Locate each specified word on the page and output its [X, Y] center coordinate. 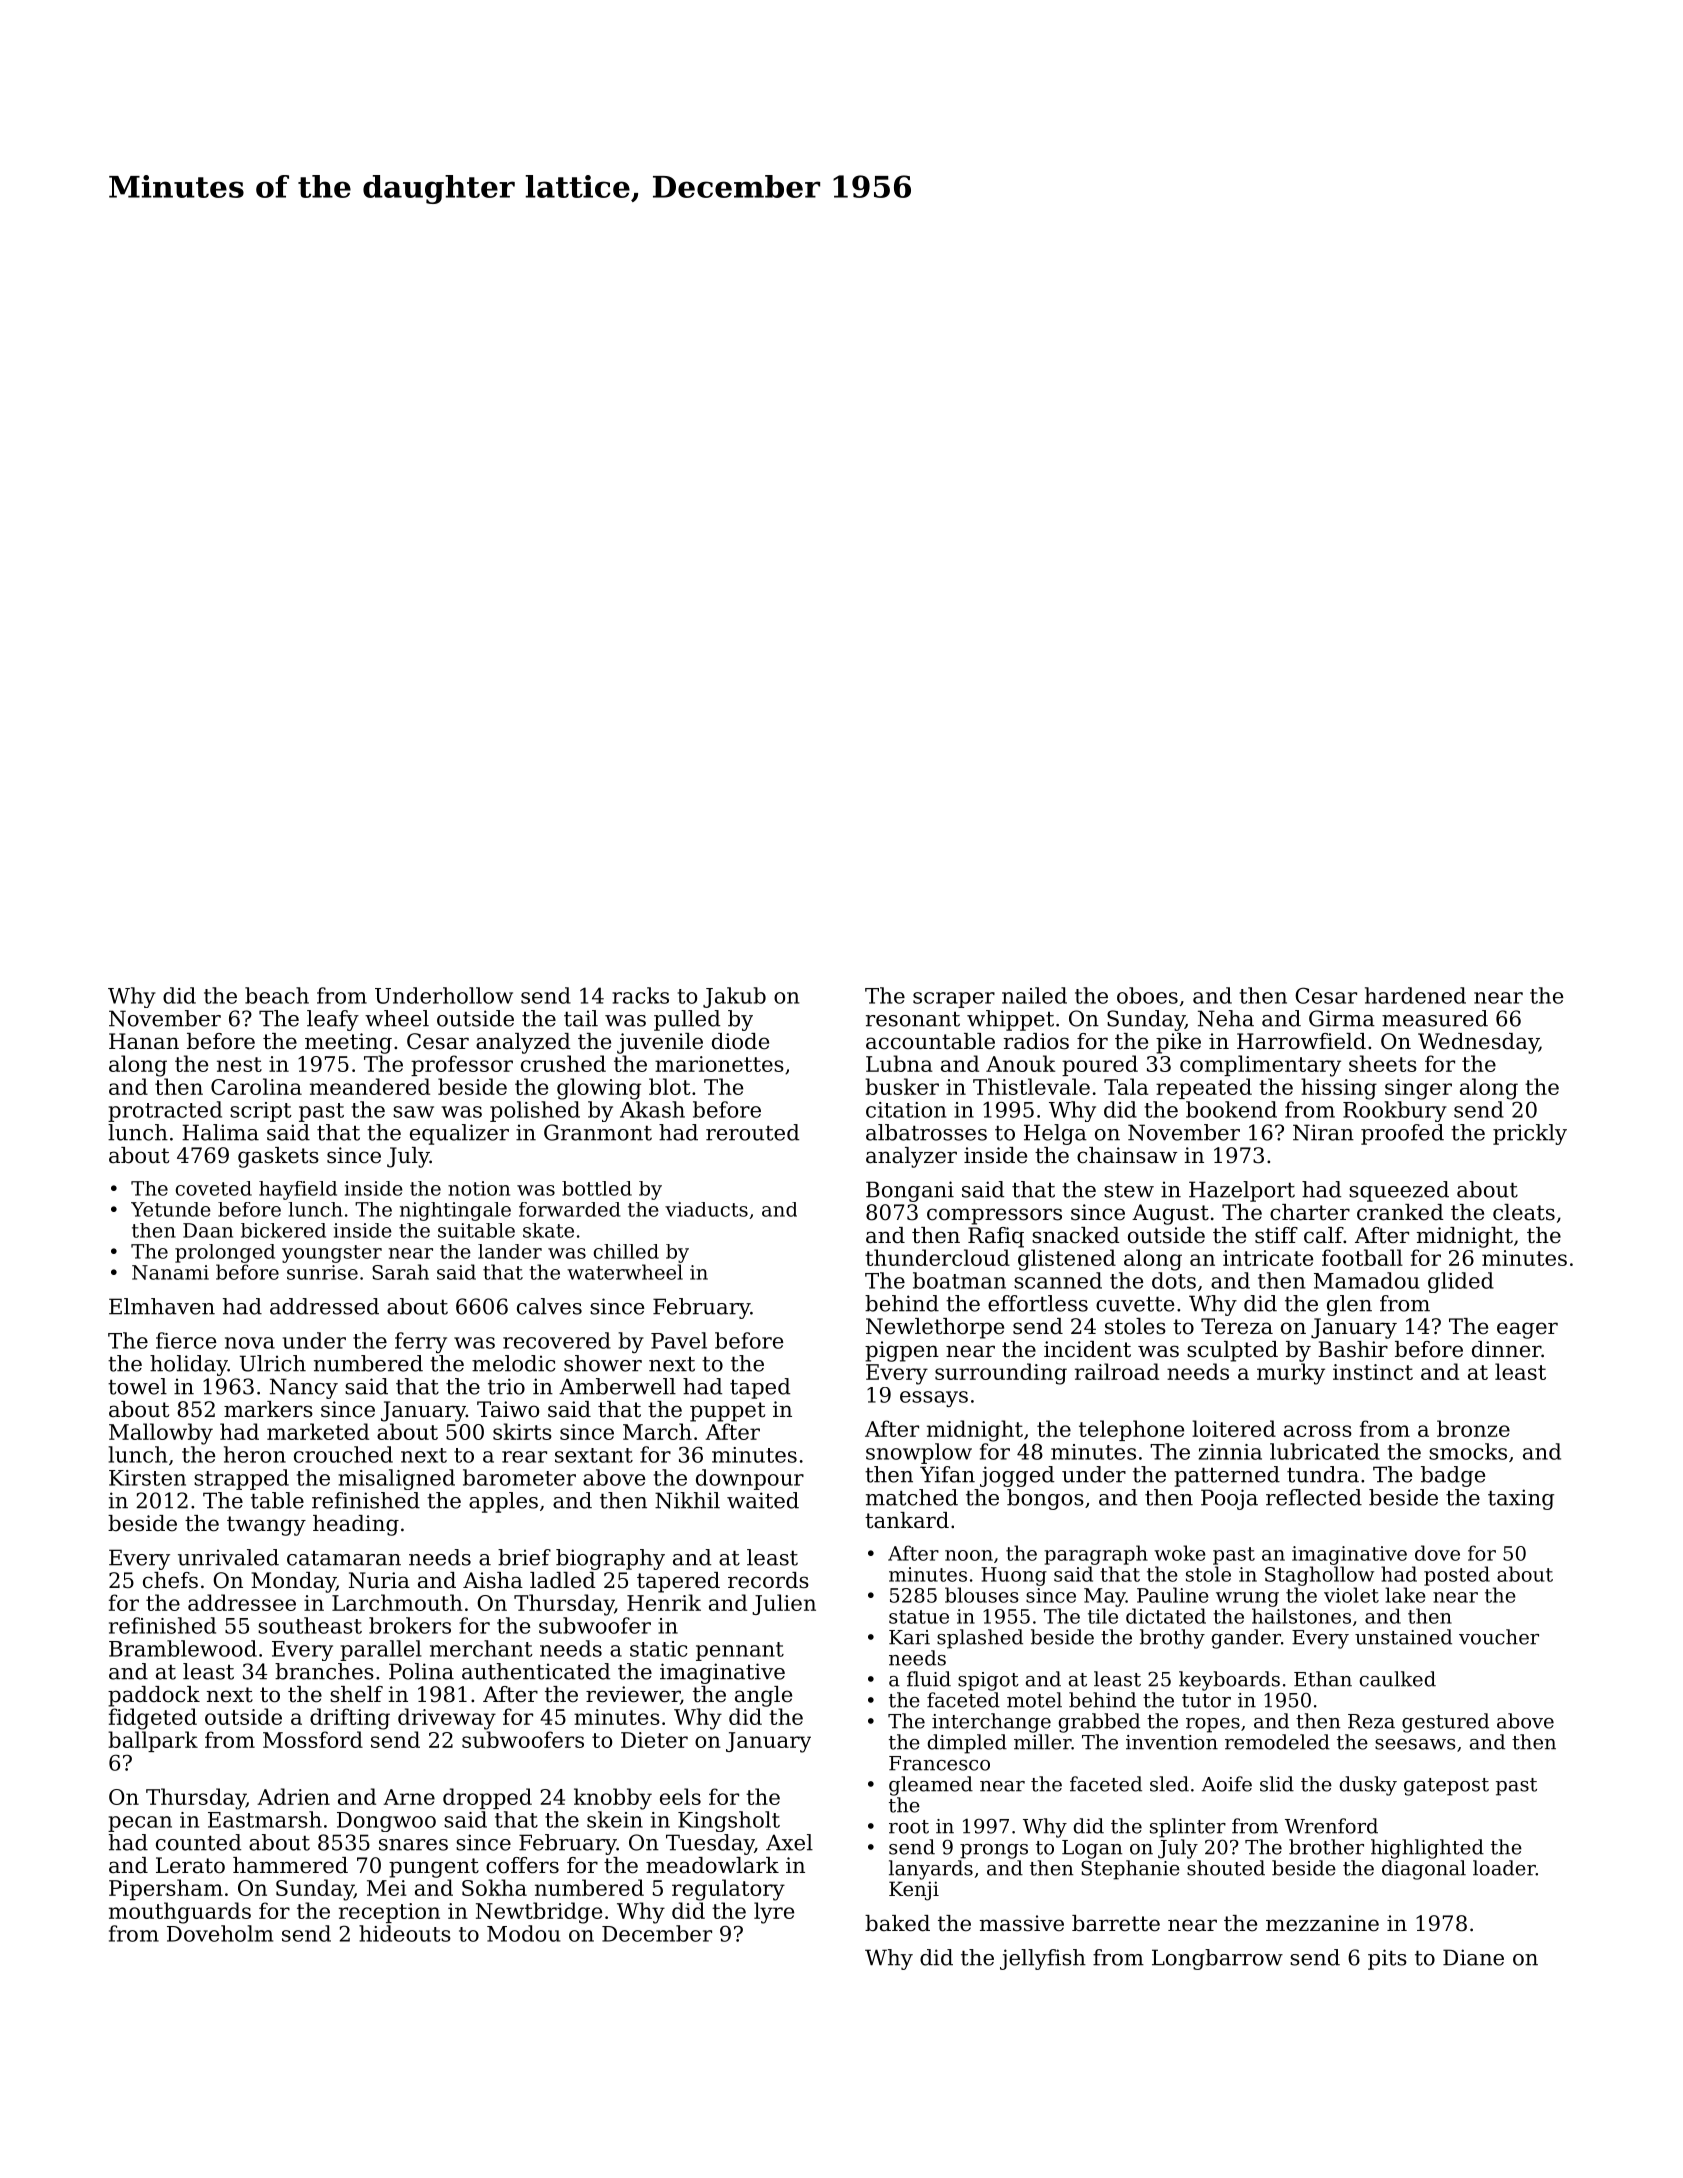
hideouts [405, 1933]
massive [1022, 1923]
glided [1461, 1282]
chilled [626, 1251]
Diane [1473, 1957]
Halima [220, 1132]
